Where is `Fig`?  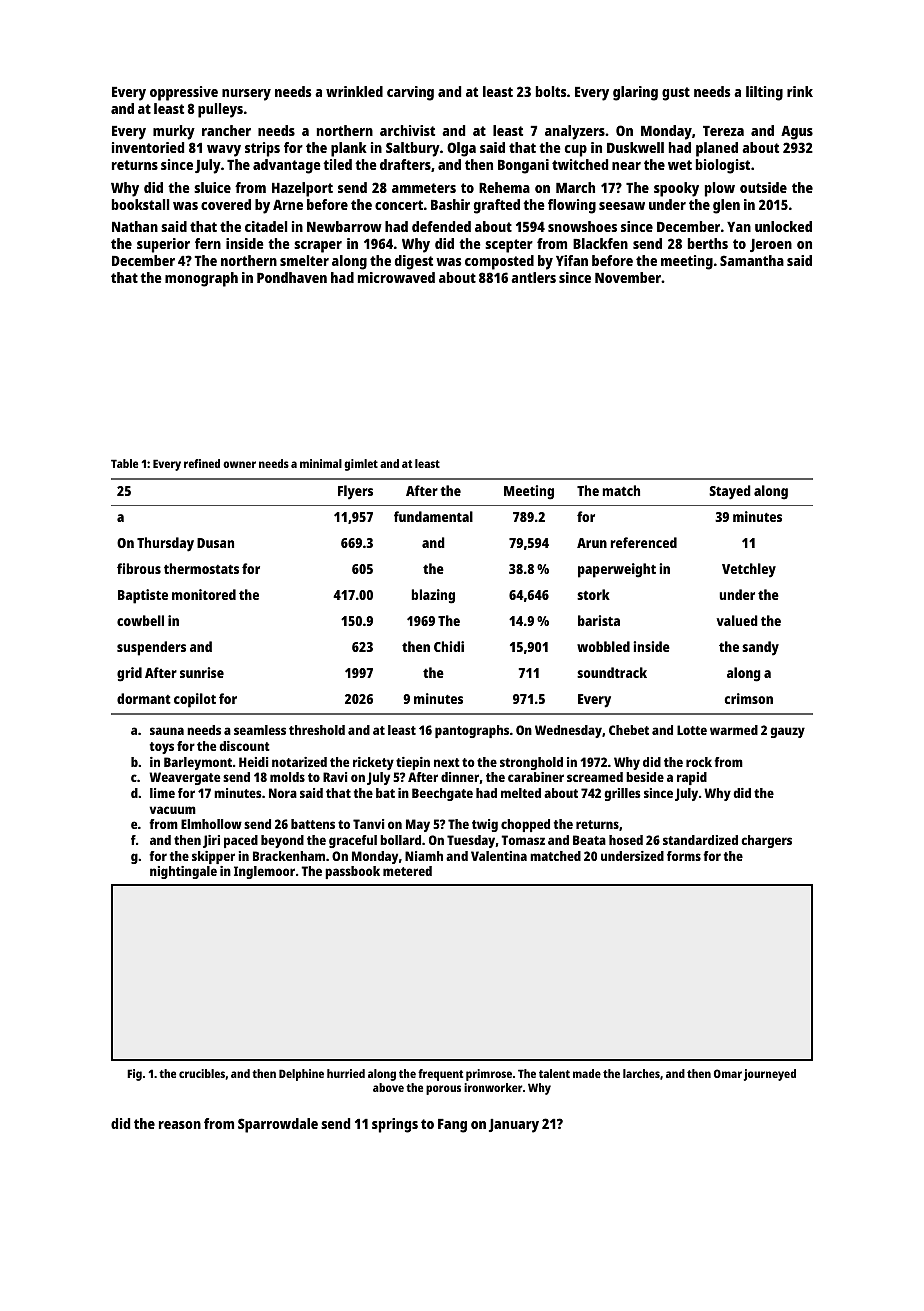
Fig is located at coordinates (134, 1075).
